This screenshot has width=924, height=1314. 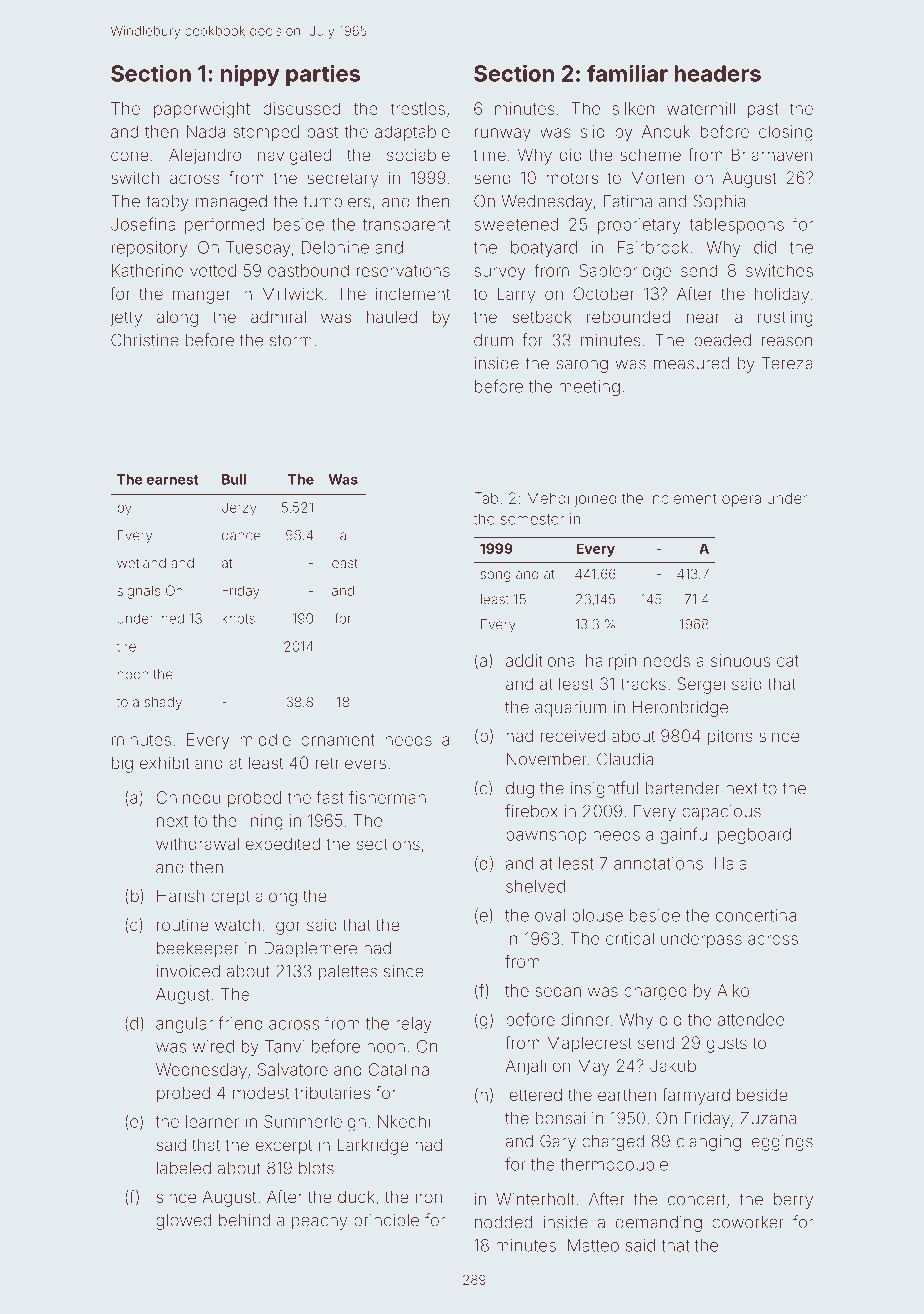 I want to click on parties, so click(x=323, y=75).
